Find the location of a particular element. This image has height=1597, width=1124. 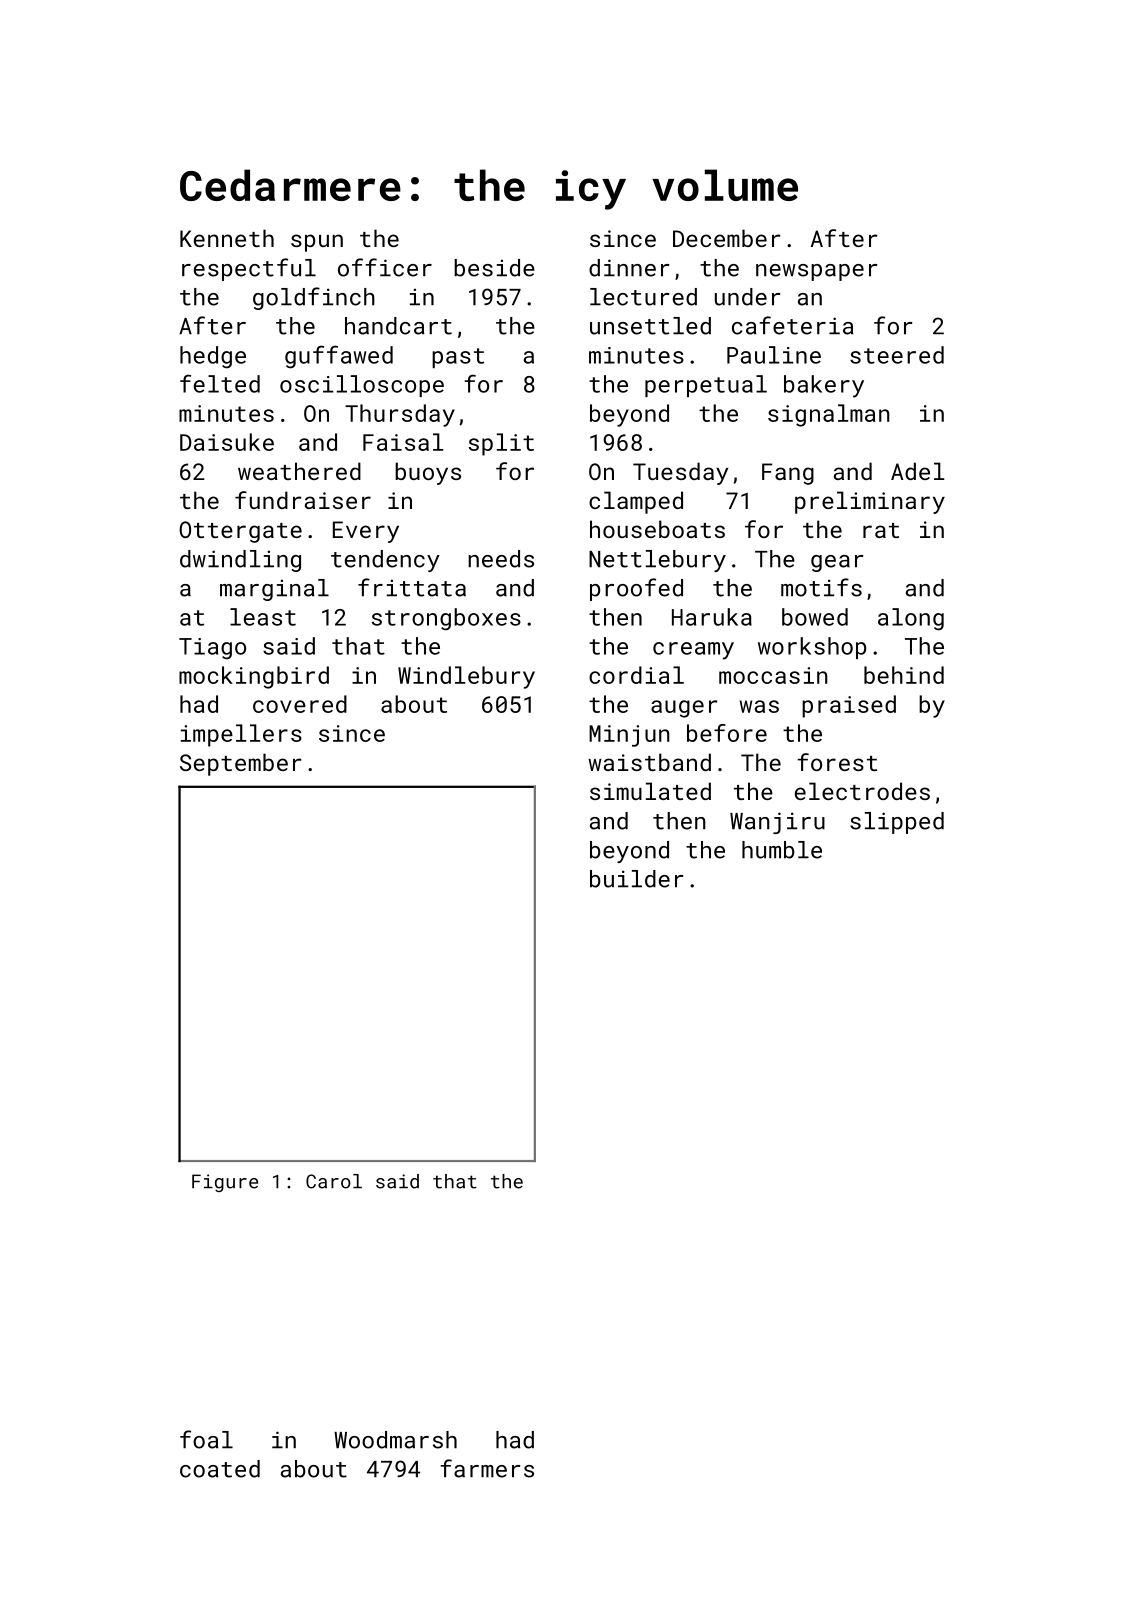

steered is located at coordinates (897, 355).
